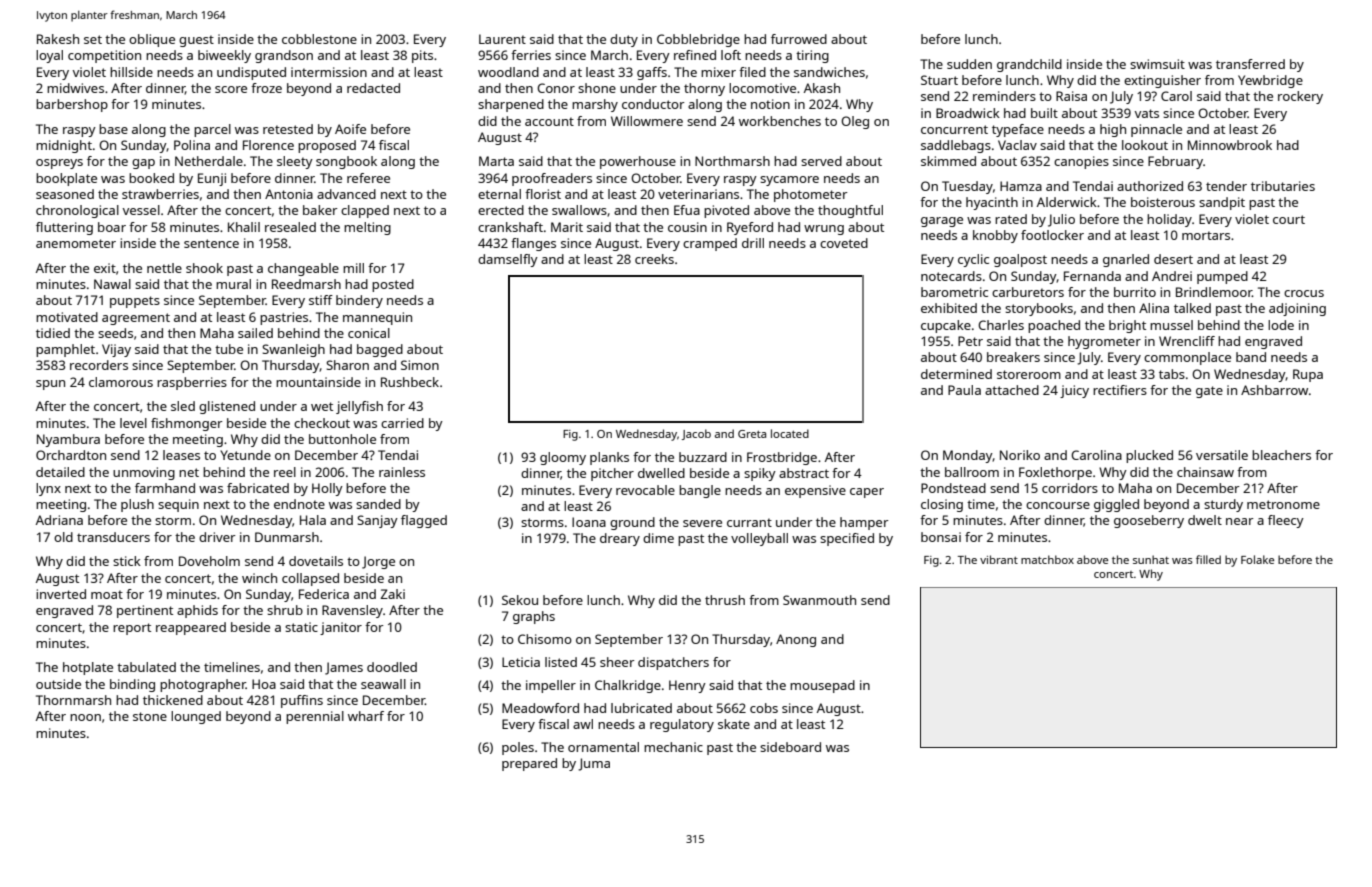  What do you see at coordinates (76, 243) in the screenshot?
I see `anemometer` at bounding box center [76, 243].
